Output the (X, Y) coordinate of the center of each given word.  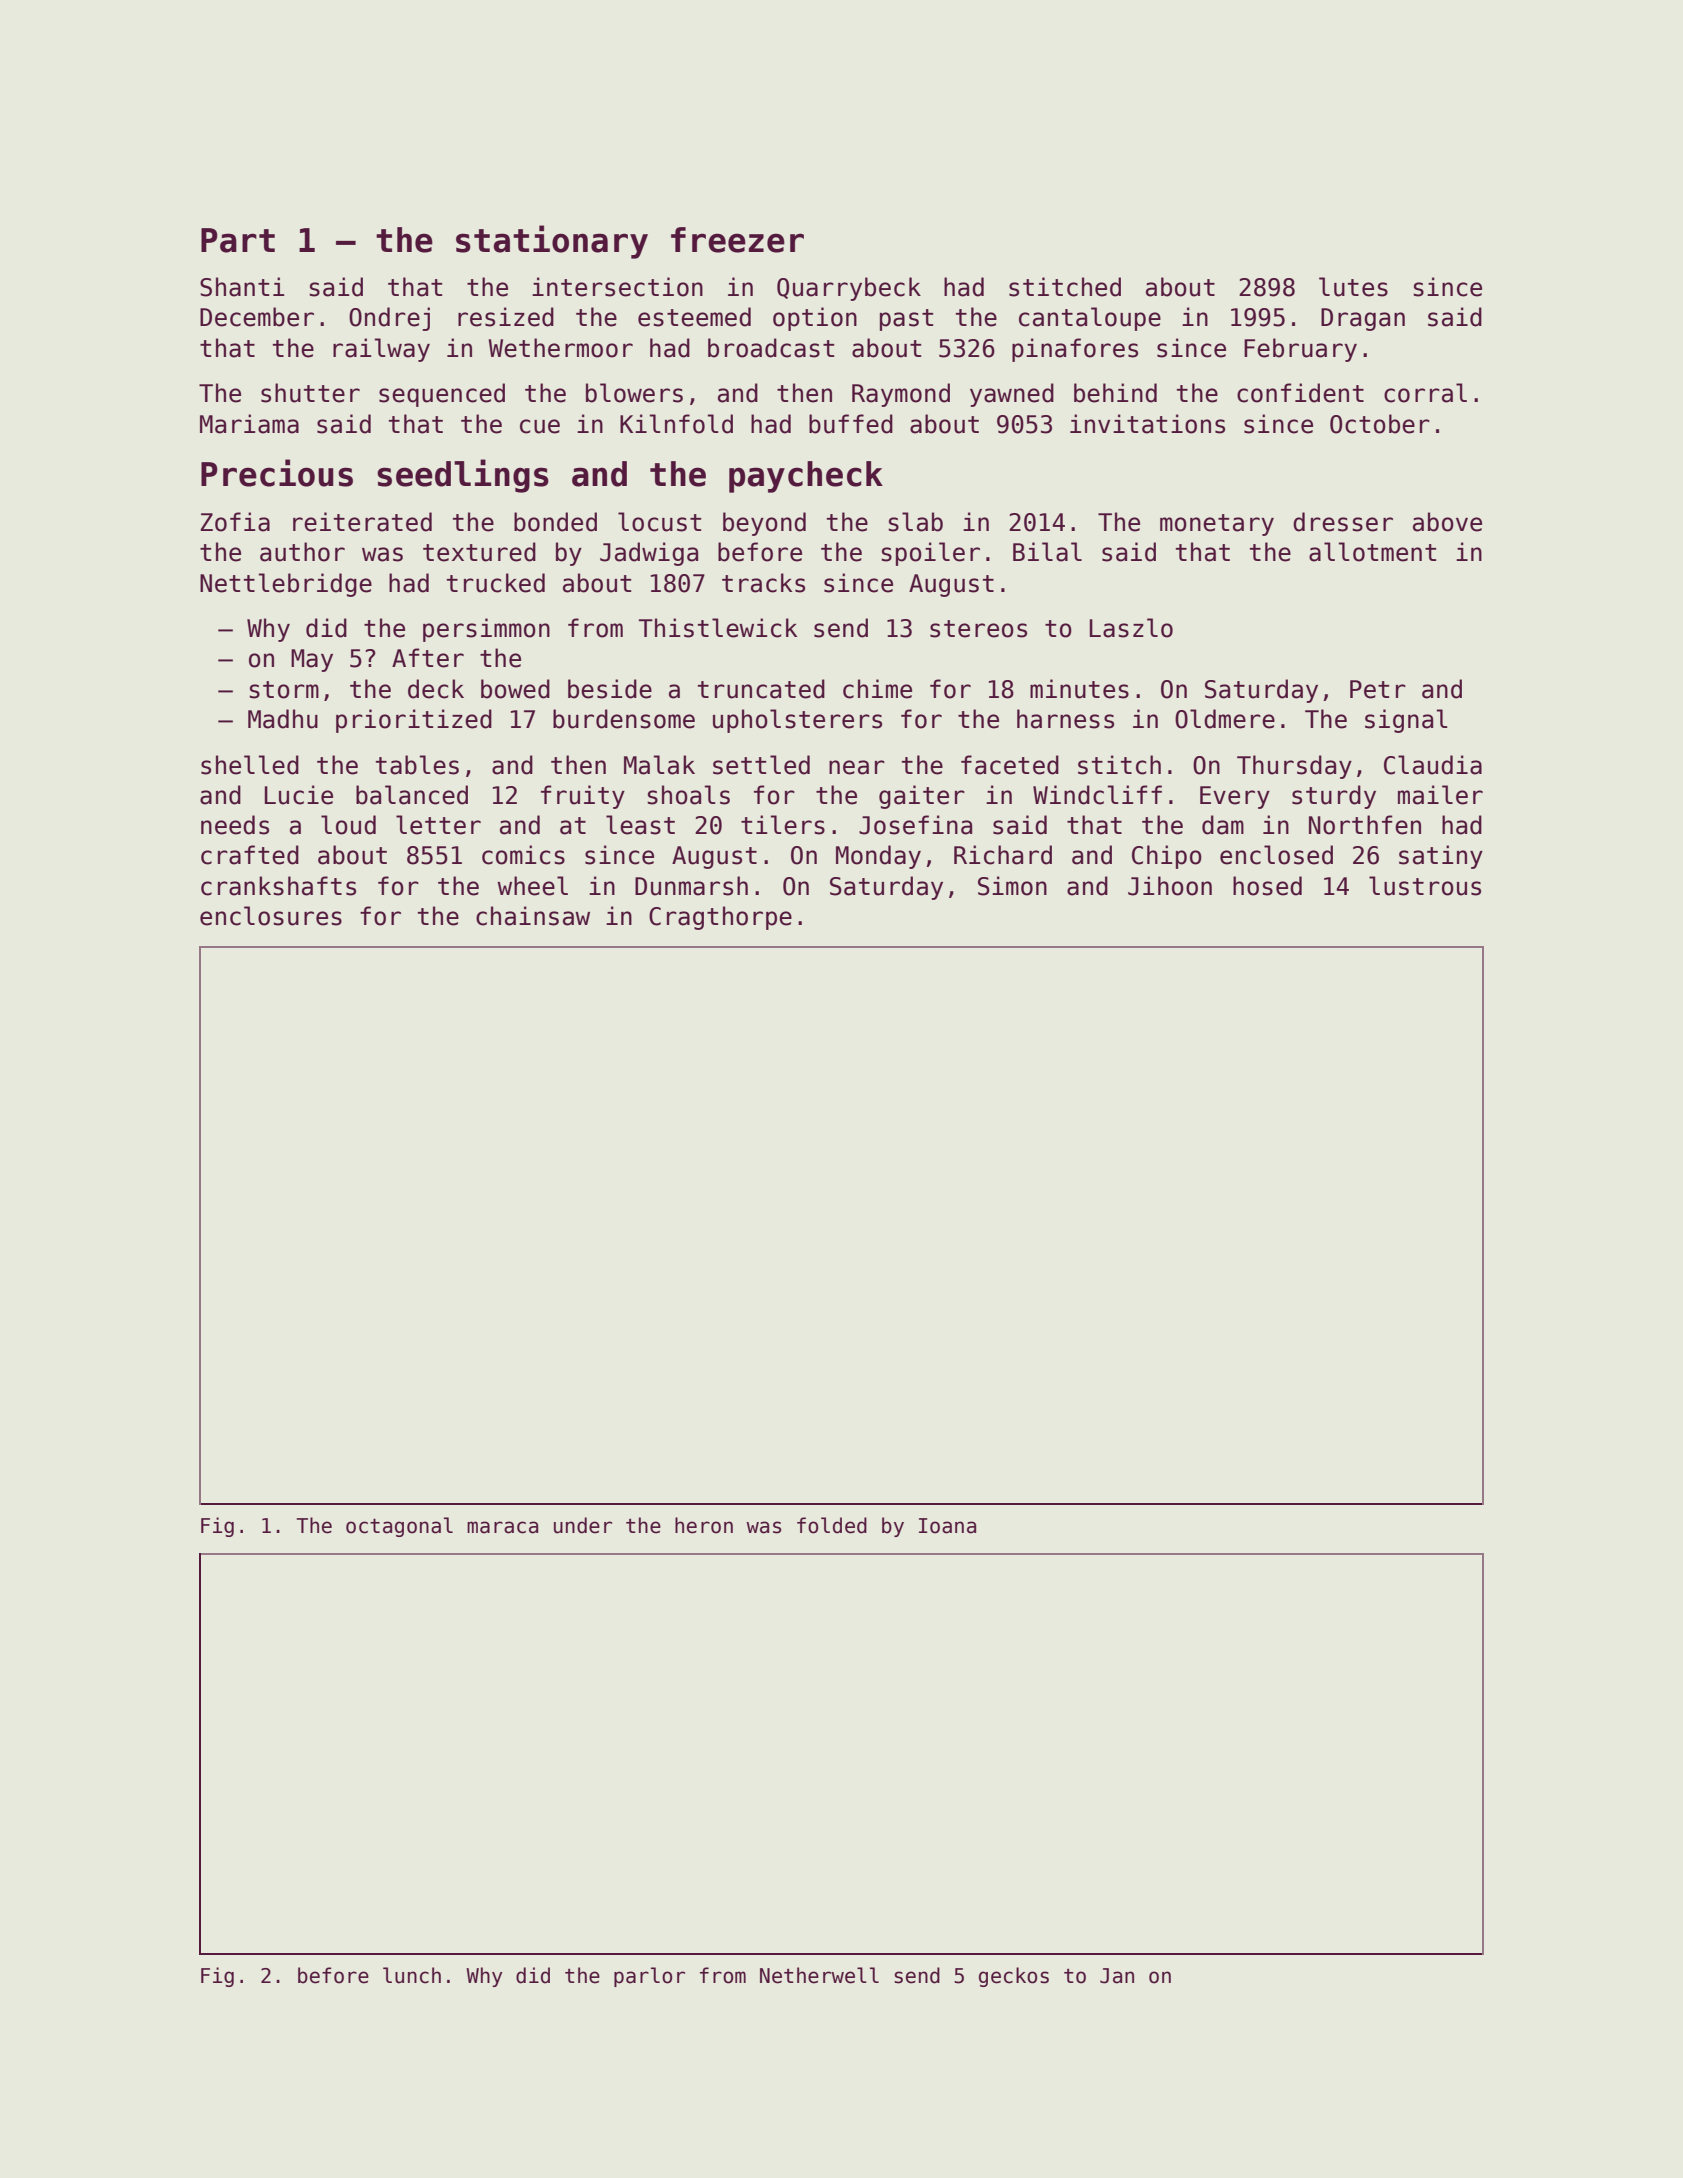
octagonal (399, 1527)
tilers (783, 825)
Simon (1012, 886)
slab (915, 522)
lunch (412, 1975)
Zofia (235, 522)
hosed (1267, 886)
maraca (502, 1527)
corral (1425, 393)
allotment (1372, 552)
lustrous (1425, 886)
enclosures (271, 916)
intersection (617, 287)
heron (704, 1525)
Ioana (947, 1526)
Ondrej (389, 319)
